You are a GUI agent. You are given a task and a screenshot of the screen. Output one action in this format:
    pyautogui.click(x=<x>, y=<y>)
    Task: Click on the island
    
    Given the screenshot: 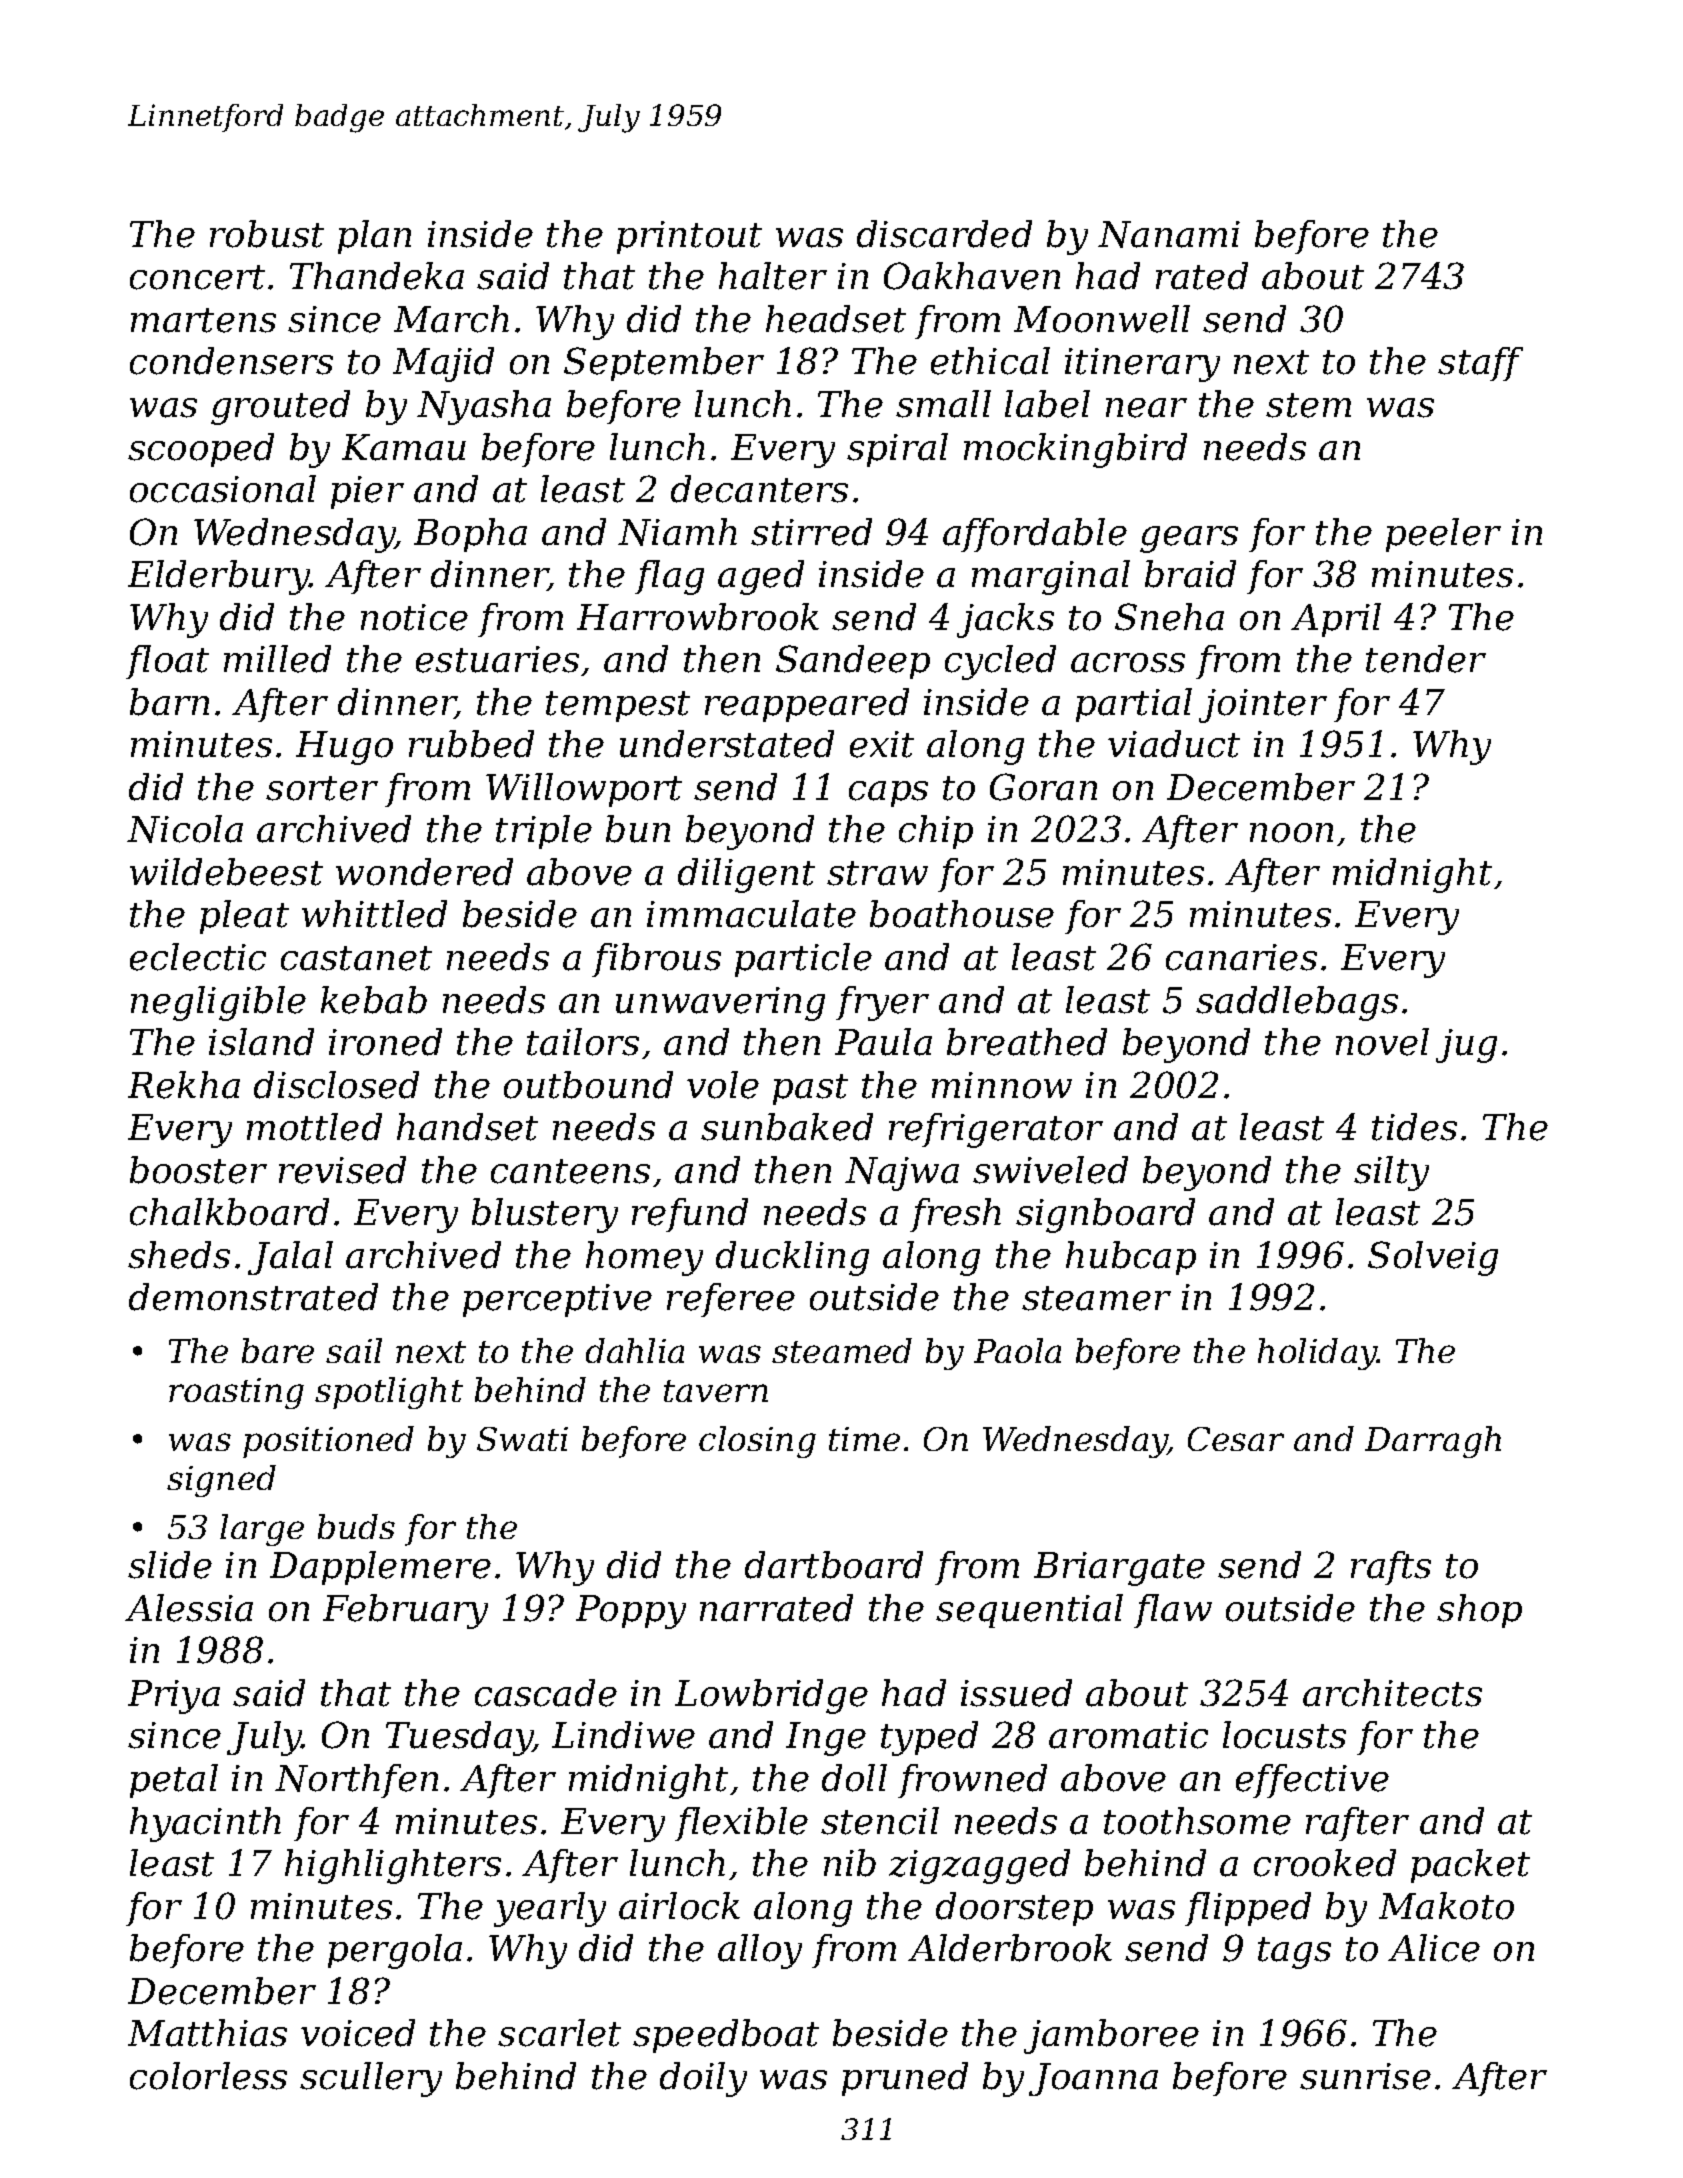 What is the action you would take?
    pyautogui.click(x=261, y=1042)
